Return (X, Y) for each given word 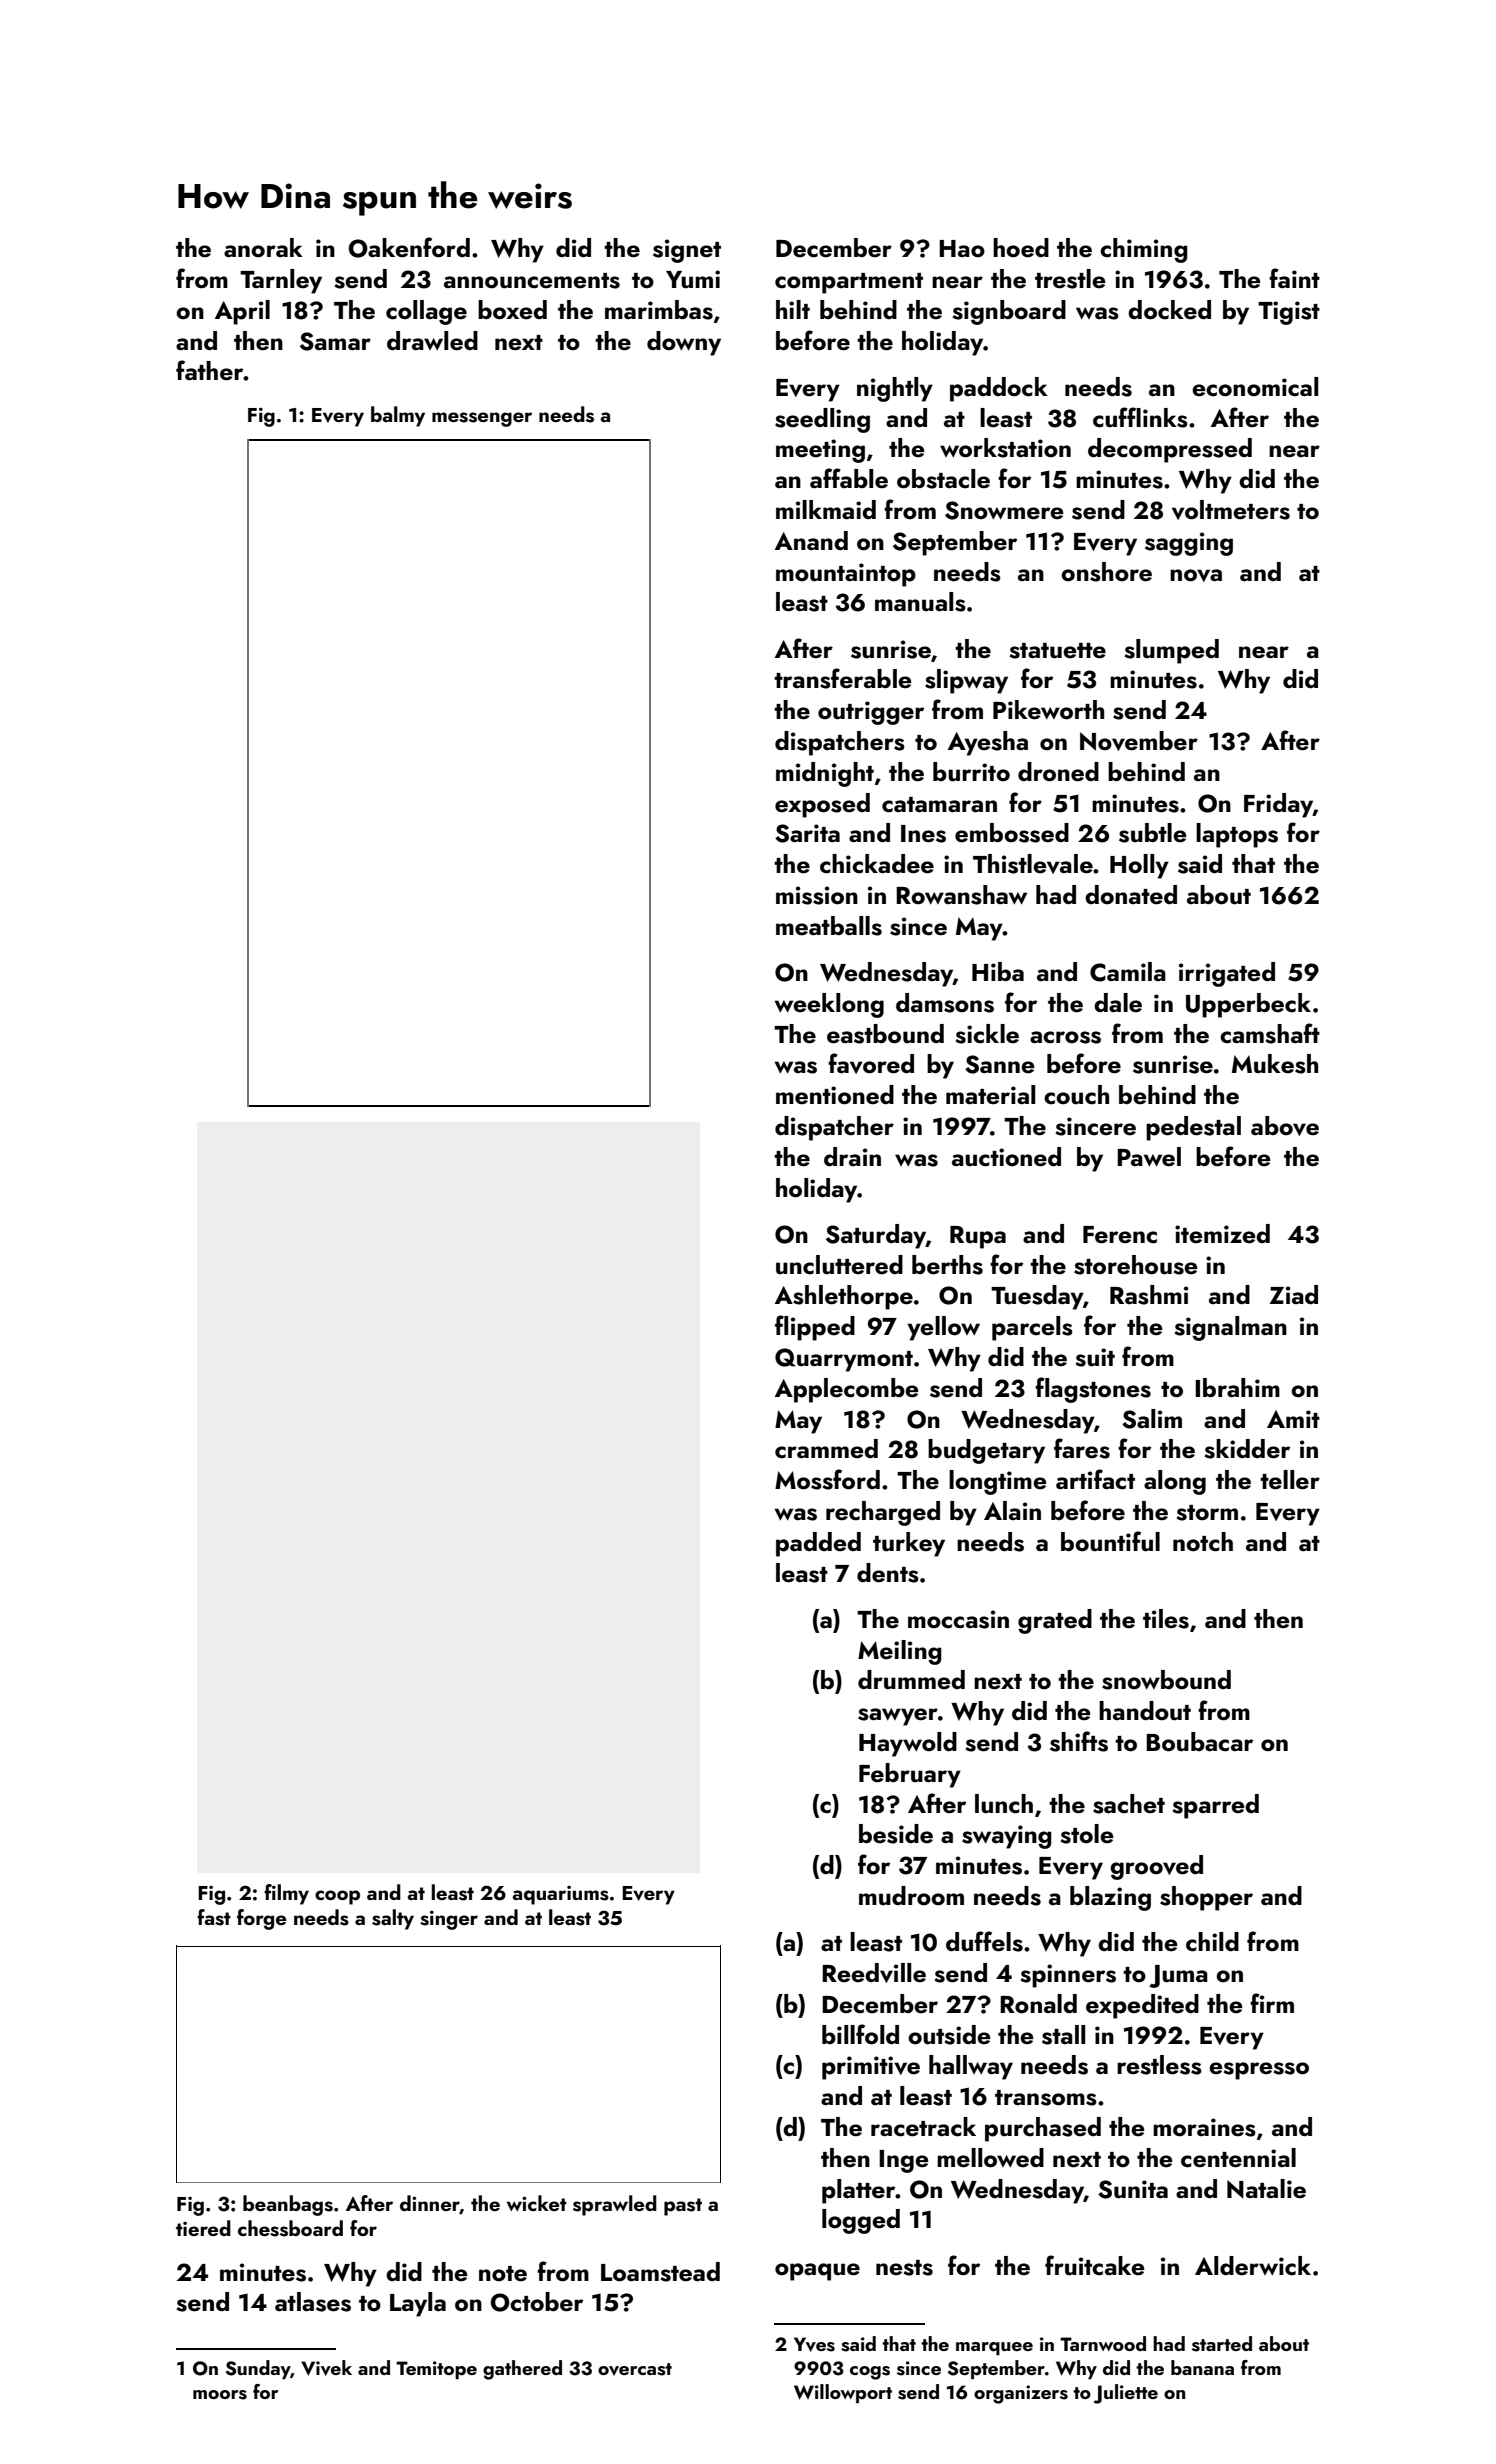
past (683, 2207)
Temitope (436, 2370)
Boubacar (1199, 1742)
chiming (1144, 250)
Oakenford (409, 247)
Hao (962, 249)
